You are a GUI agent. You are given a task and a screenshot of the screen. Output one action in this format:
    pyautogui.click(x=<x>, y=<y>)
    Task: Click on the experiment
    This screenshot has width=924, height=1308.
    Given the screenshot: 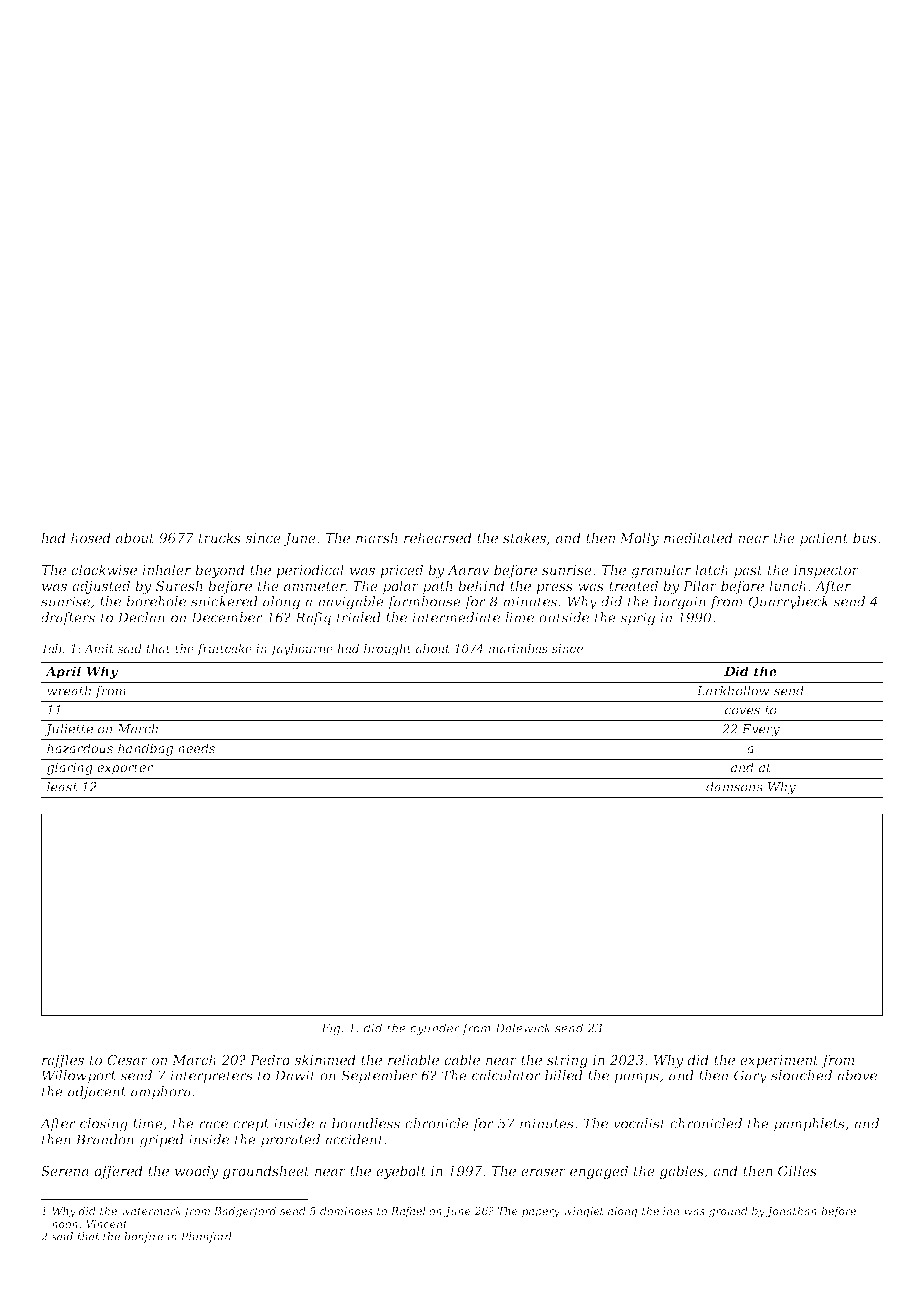 What is the action you would take?
    pyautogui.click(x=779, y=1061)
